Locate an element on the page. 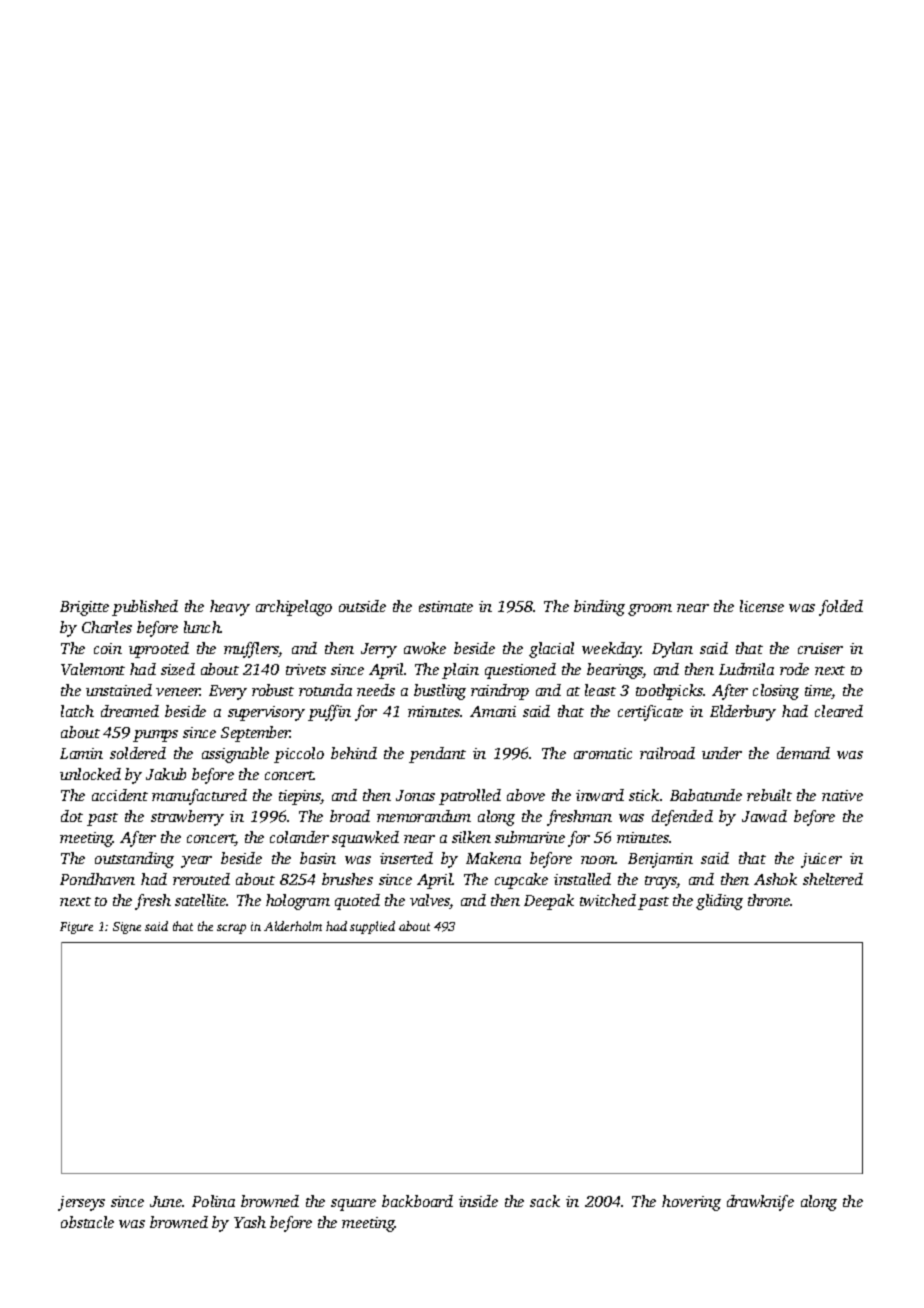 The width and height of the image is (924, 1308). dot is located at coordinates (72, 816).
